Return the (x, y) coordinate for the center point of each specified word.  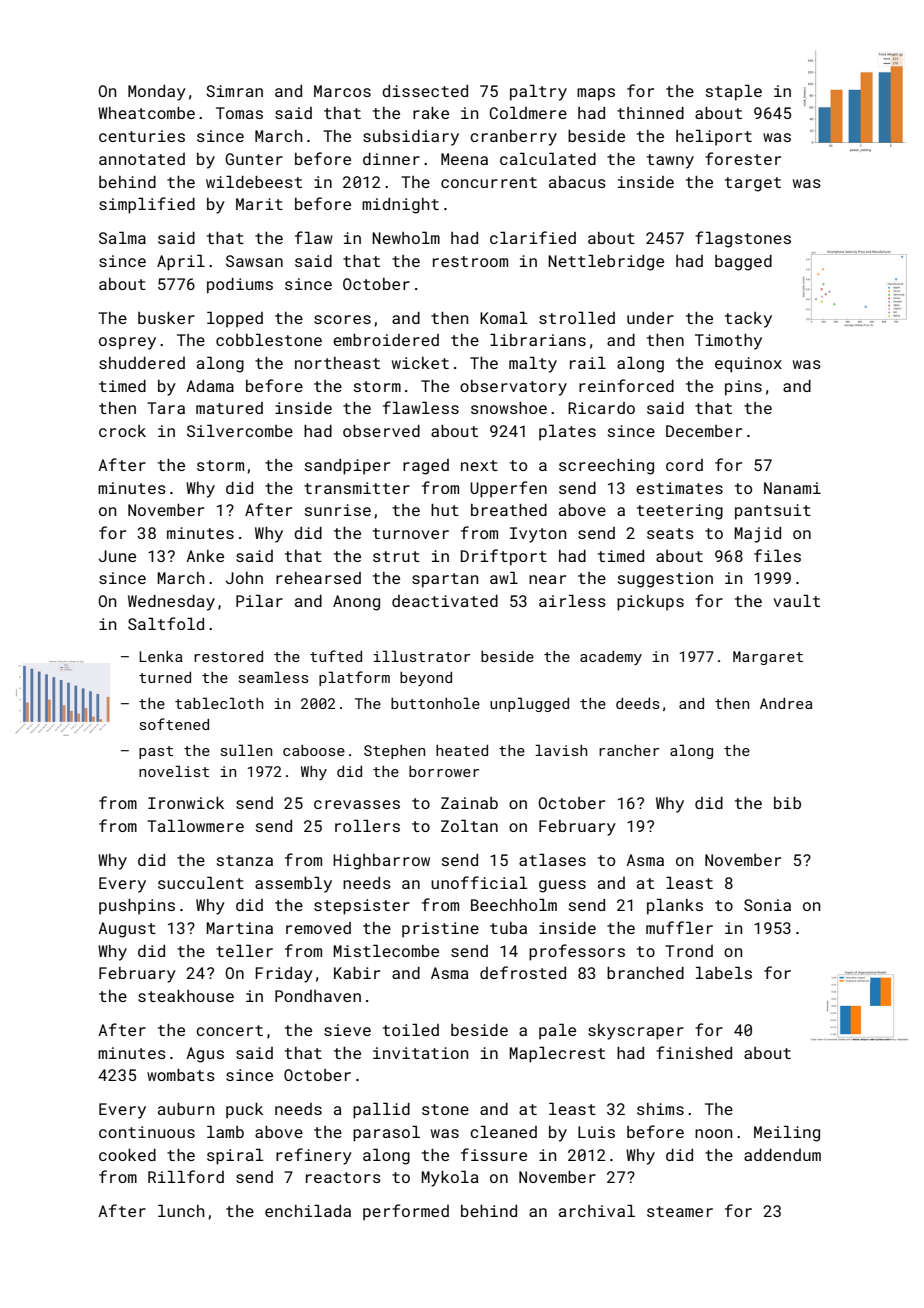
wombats (181, 1075)
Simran (234, 91)
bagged (743, 263)
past (156, 752)
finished (694, 1052)
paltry (538, 92)
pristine (440, 930)
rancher (629, 750)
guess (562, 886)
